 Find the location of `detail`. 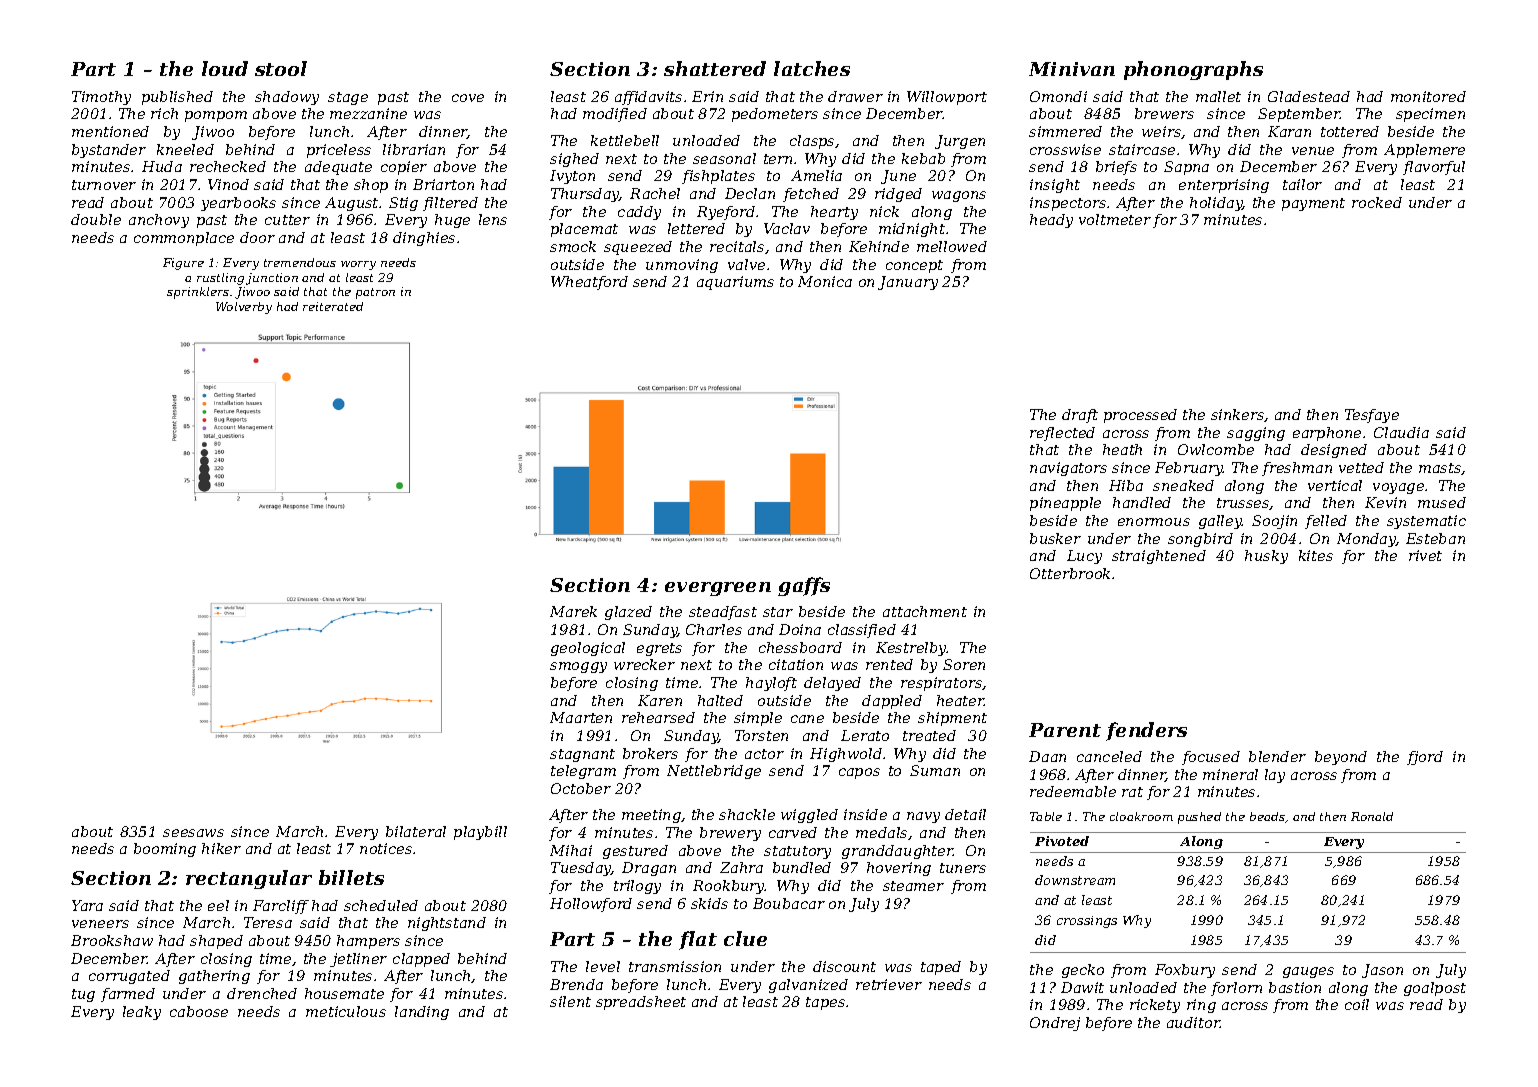

detail is located at coordinates (965, 814).
